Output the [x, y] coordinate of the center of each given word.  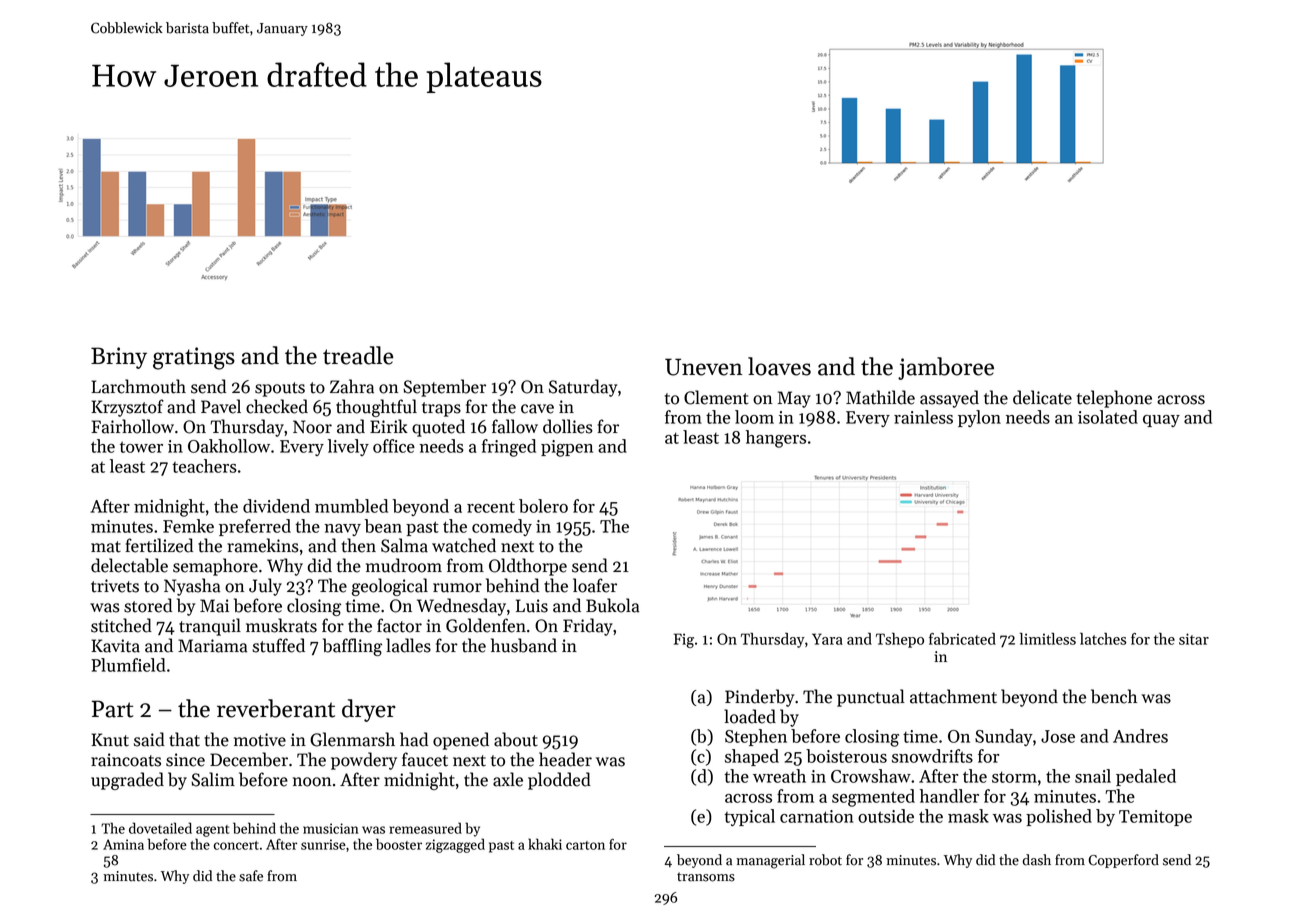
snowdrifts [932, 756]
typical [749, 817]
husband [524, 645]
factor [399, 625]
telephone [1114, 399]
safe [251, 876]
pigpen [567, 448]
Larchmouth [138, 386]
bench [1114, 696]
